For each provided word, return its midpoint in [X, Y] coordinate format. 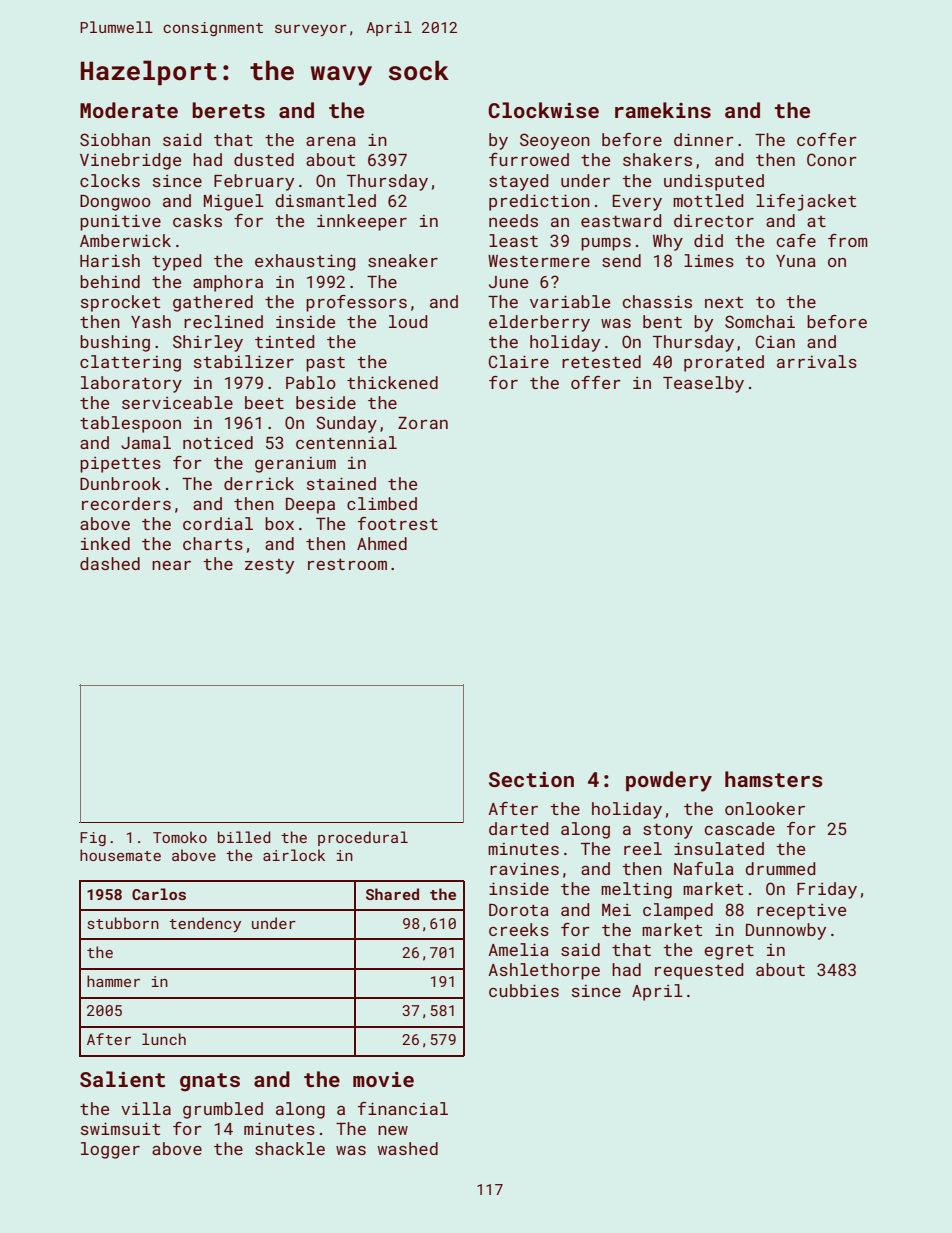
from [848, 240]
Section [531, 779]
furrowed [529, 159]
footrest [398, 523]
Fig [93, 839]
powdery [669, 781]
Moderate [129, 110]
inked [105, 543]
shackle [290, 1148]
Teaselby [703, 384]
